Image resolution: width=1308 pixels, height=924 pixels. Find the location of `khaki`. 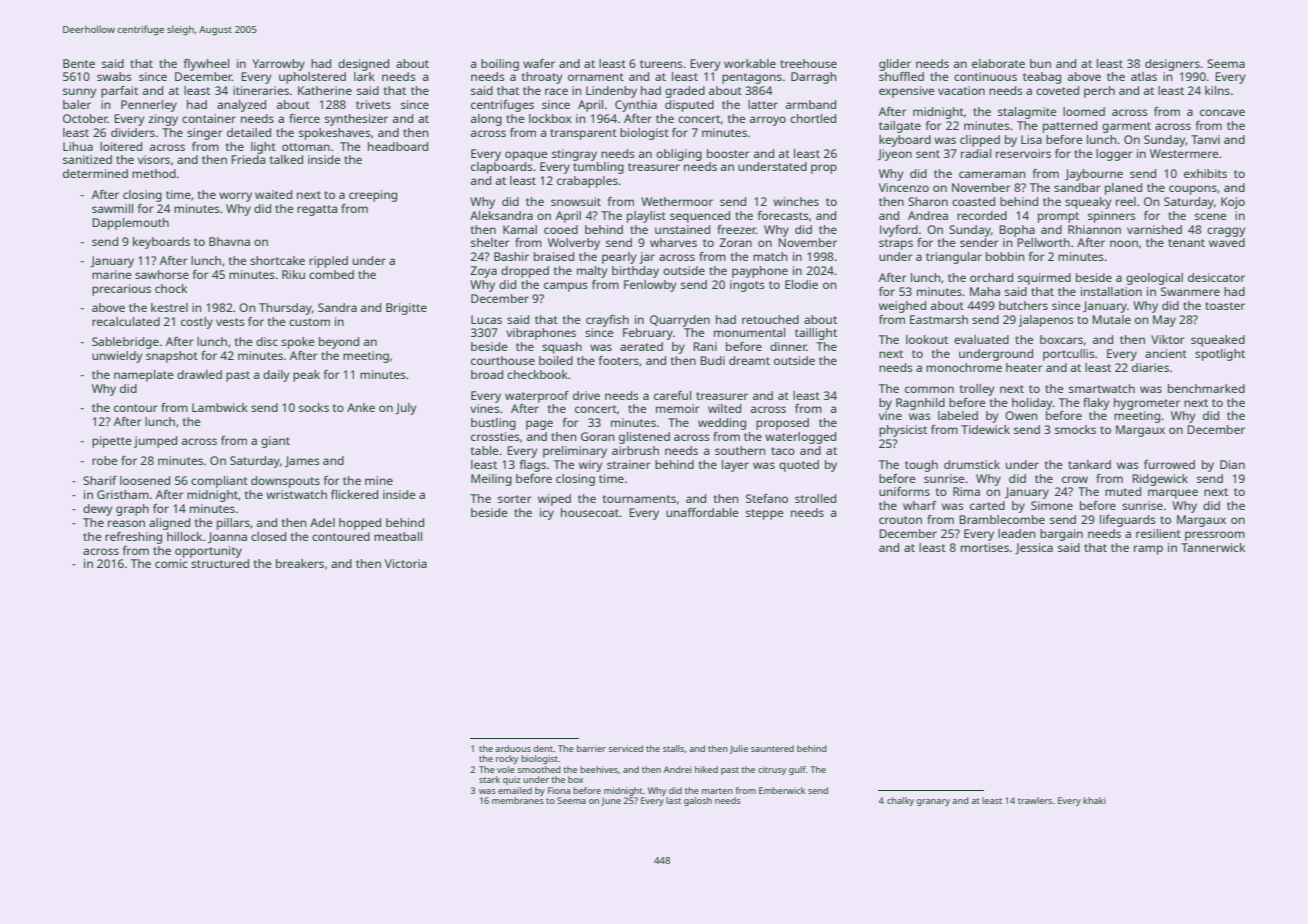

khaki is located at coordinates (1094, 800).
